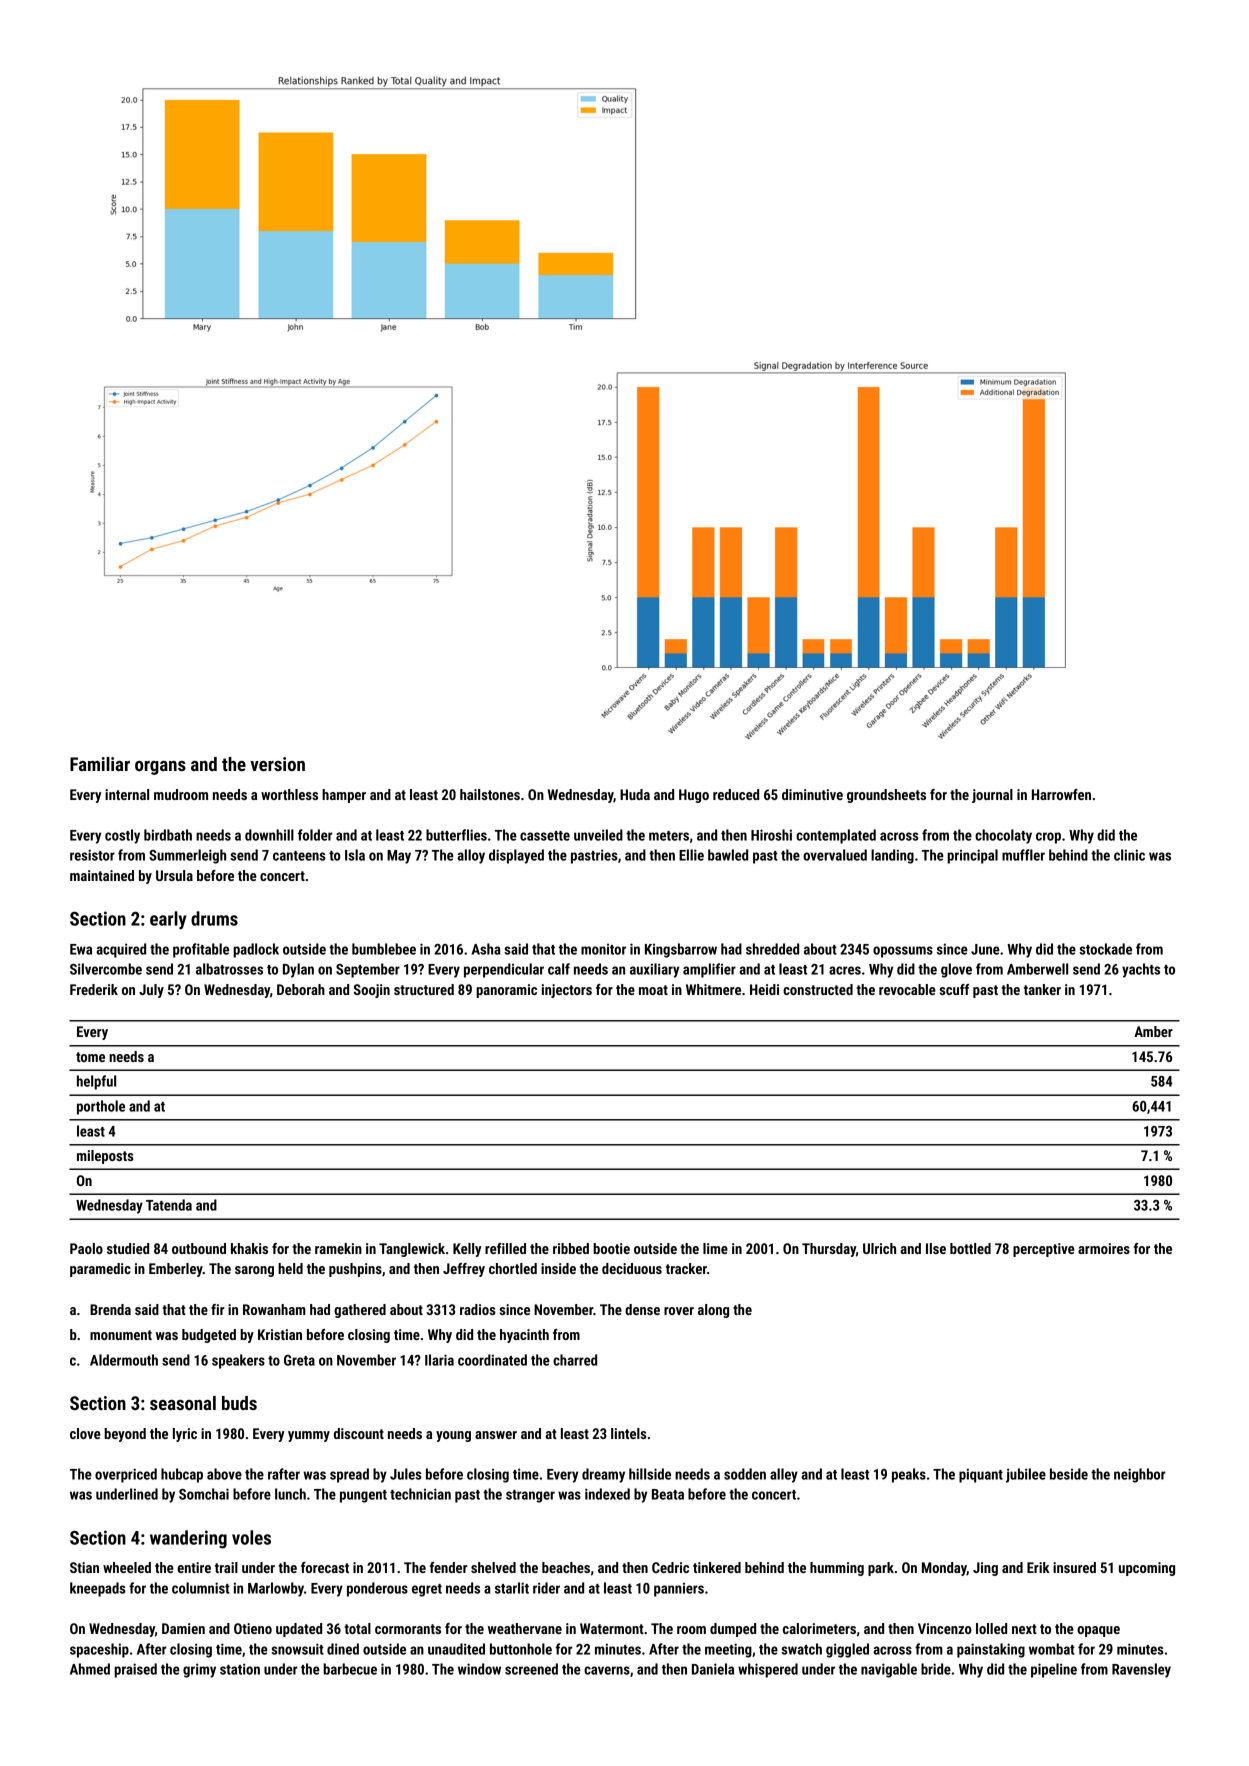 The width and height of the document is (1249, 1766). Describe the element at coordinates (1147, 1569) in the document. I see `upcoming` at that location.
